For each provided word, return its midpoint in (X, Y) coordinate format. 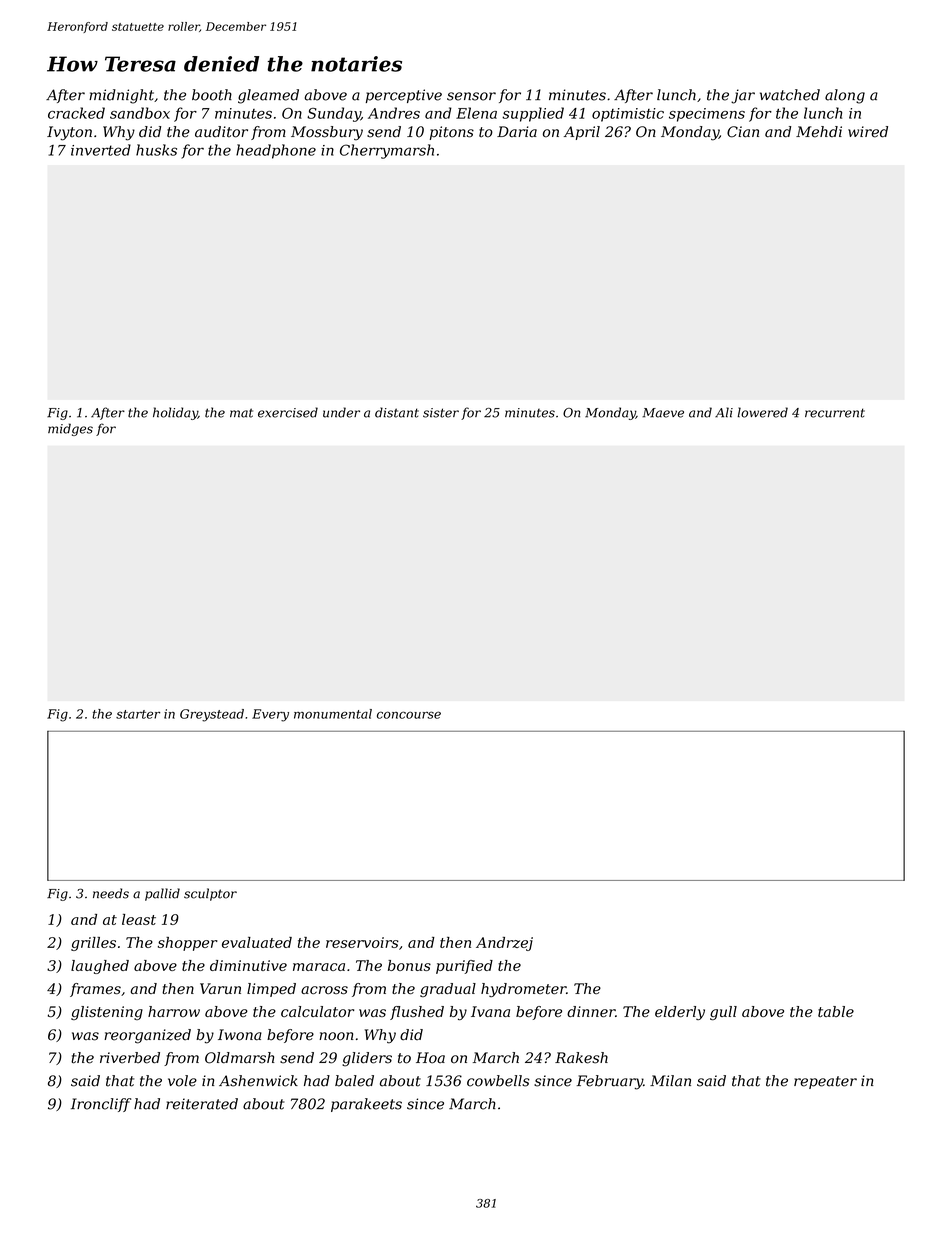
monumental (333, 714)
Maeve (663, 413)
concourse (409, 715)
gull (723, 1013)
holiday (175, 413)
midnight (121, 96)
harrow (174, 1011)
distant (397, 412)
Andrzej (504, 944)
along (845, 96)
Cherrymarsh (387, 151)
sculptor (210, 894)
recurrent (835, 413)
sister (441, 413)
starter (138, 714)
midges (70, 429)
